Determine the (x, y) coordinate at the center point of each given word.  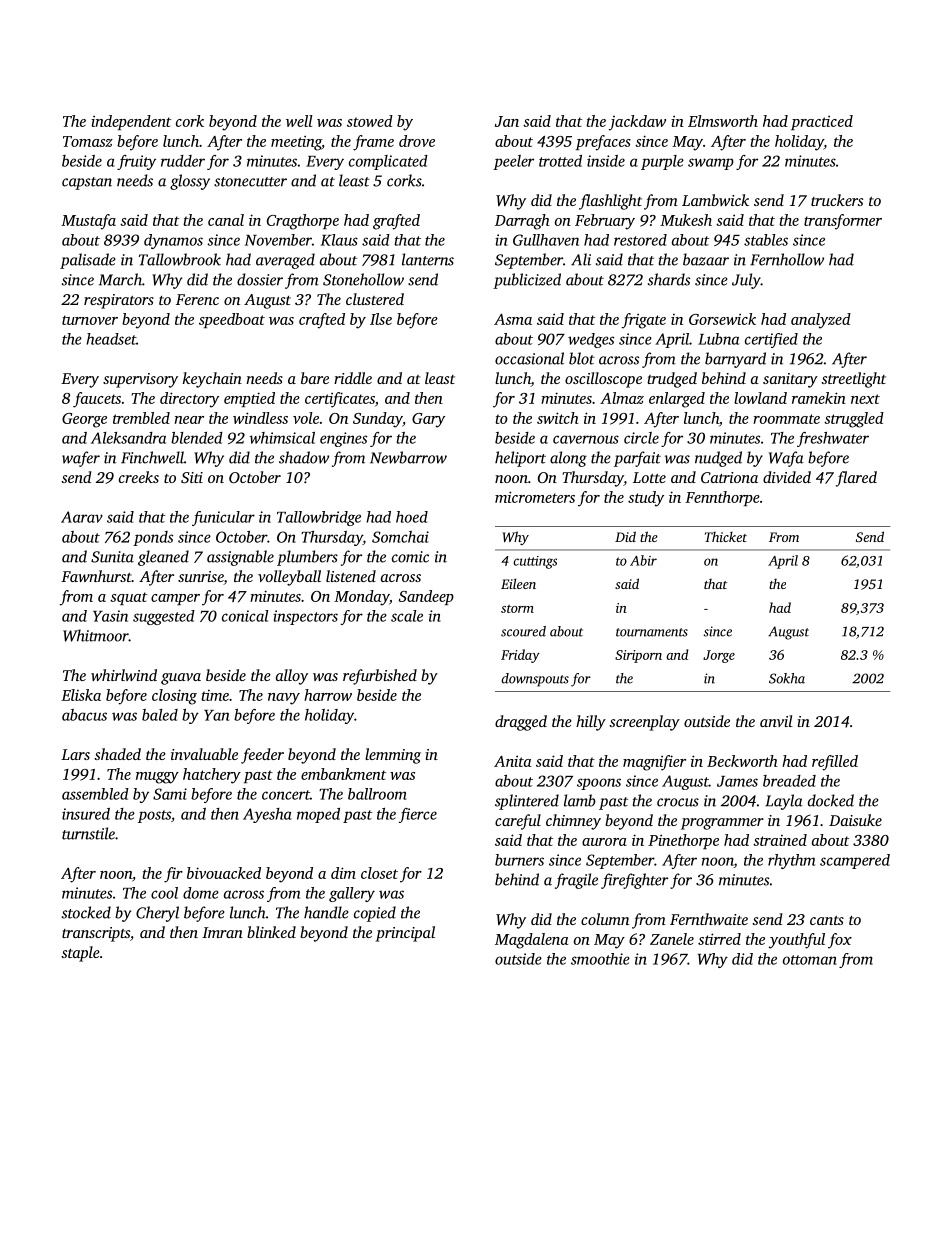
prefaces (603, 143)
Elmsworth (723, 121)
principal (405, 934)
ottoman (810, 960)
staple (80, 954)
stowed (370, 121)
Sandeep (426, 597)
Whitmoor (96, 635)
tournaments (652, 632)
